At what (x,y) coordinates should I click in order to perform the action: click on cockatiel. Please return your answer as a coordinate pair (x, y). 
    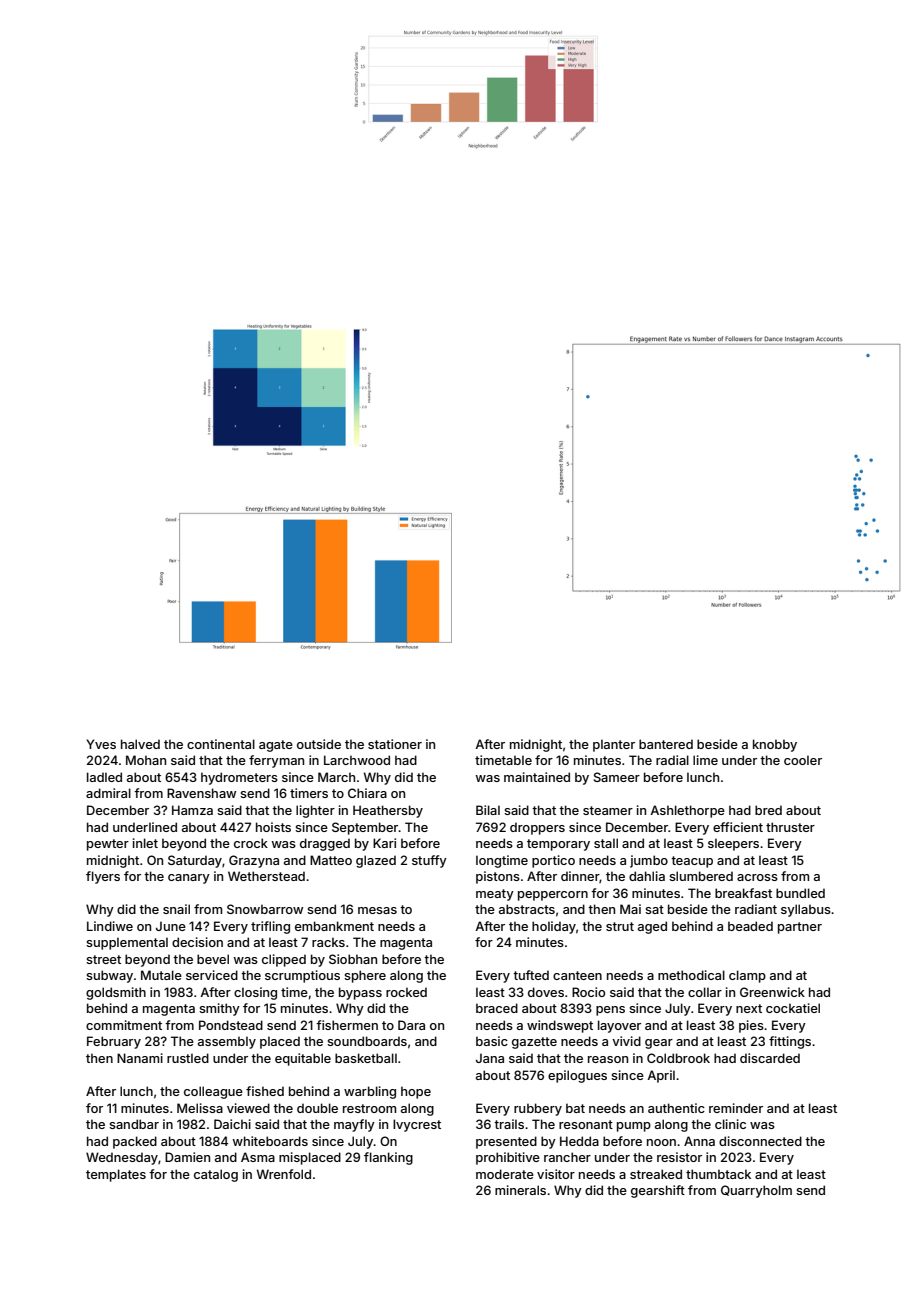
    Looking at the image, I should click on (793, 1008).
